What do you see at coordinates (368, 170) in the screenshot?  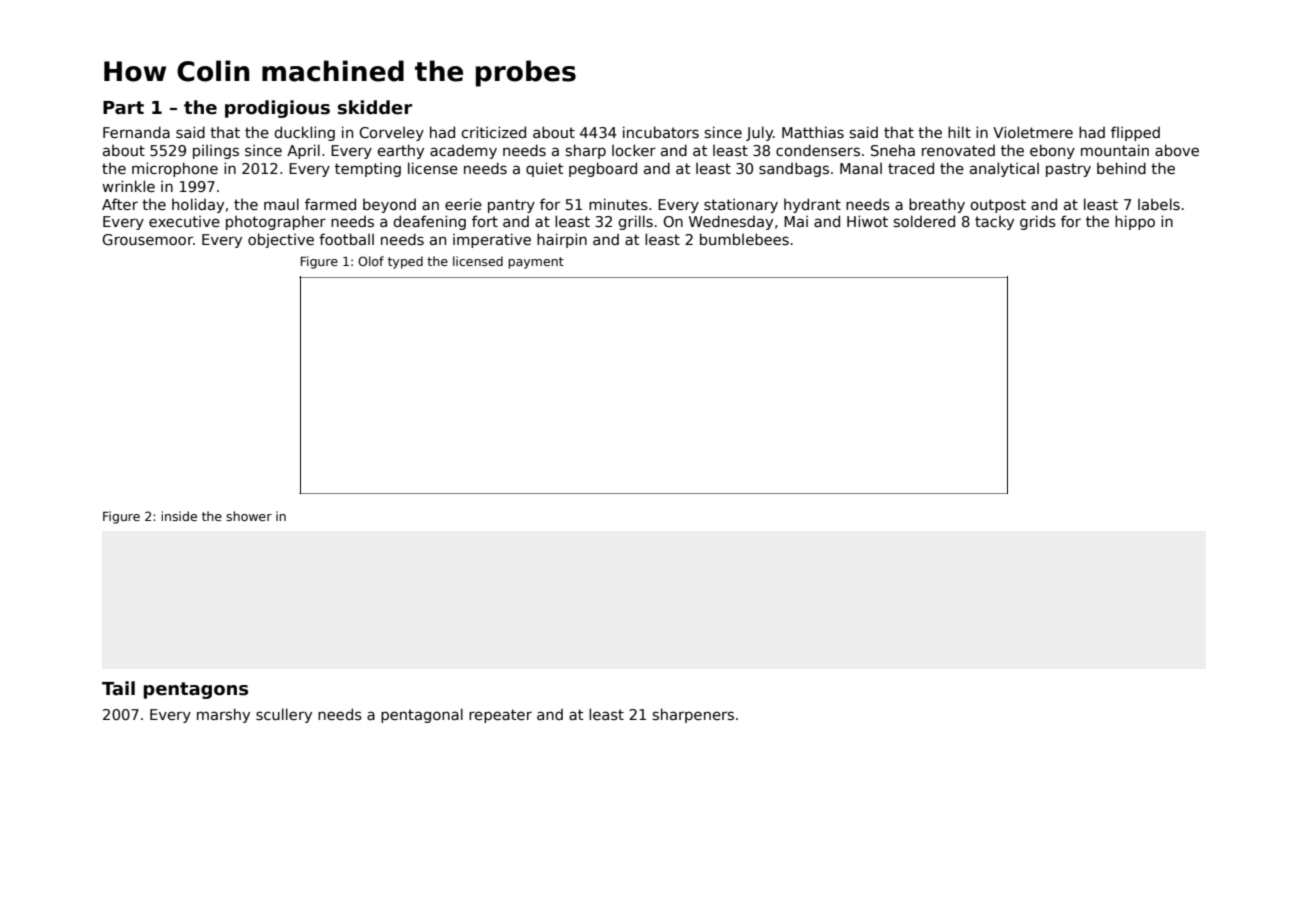 I see `tempting` at bounding box center [368, 170].
